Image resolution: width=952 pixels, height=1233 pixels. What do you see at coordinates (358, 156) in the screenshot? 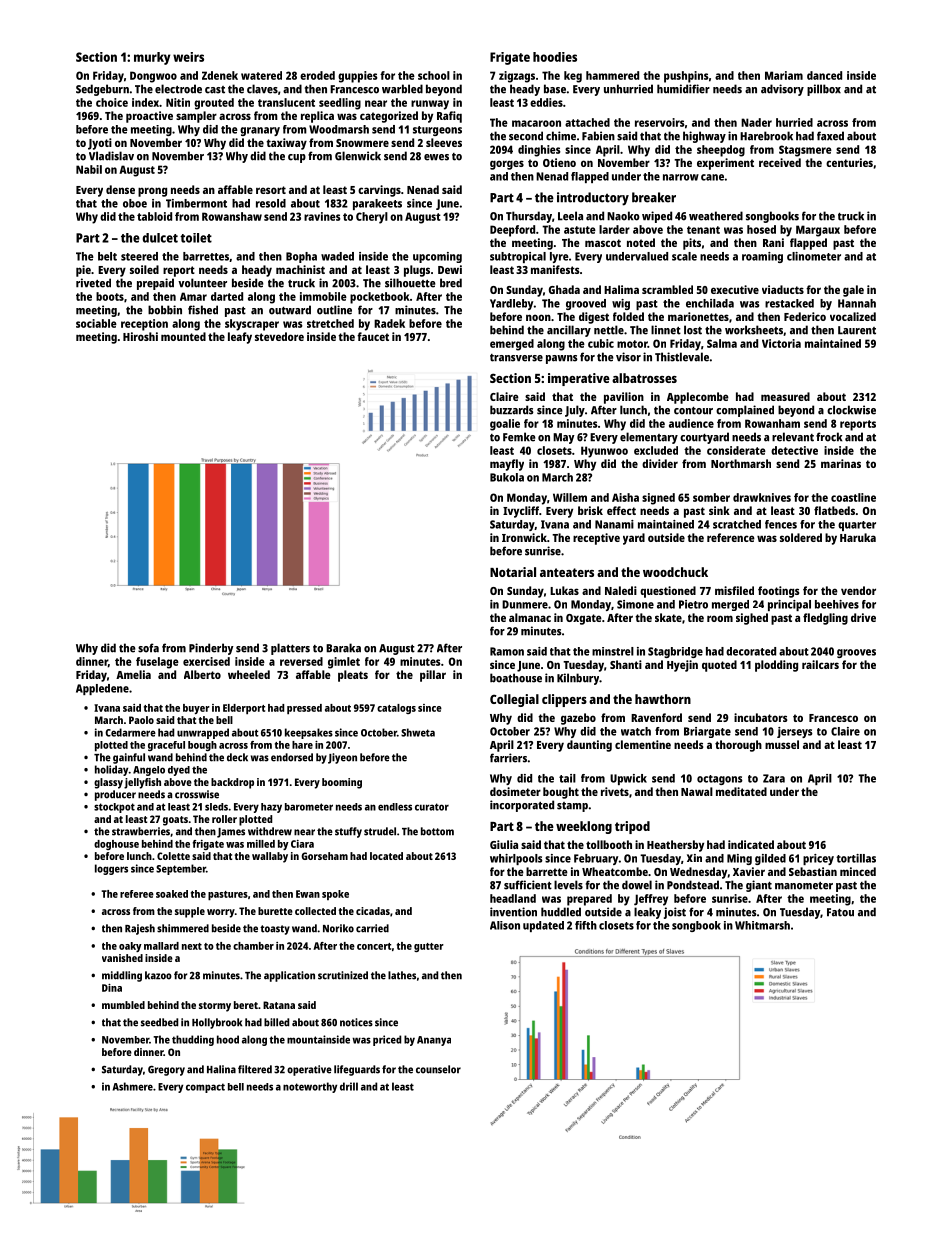
I see `Glenwick` at bounding box center [358, 156].
